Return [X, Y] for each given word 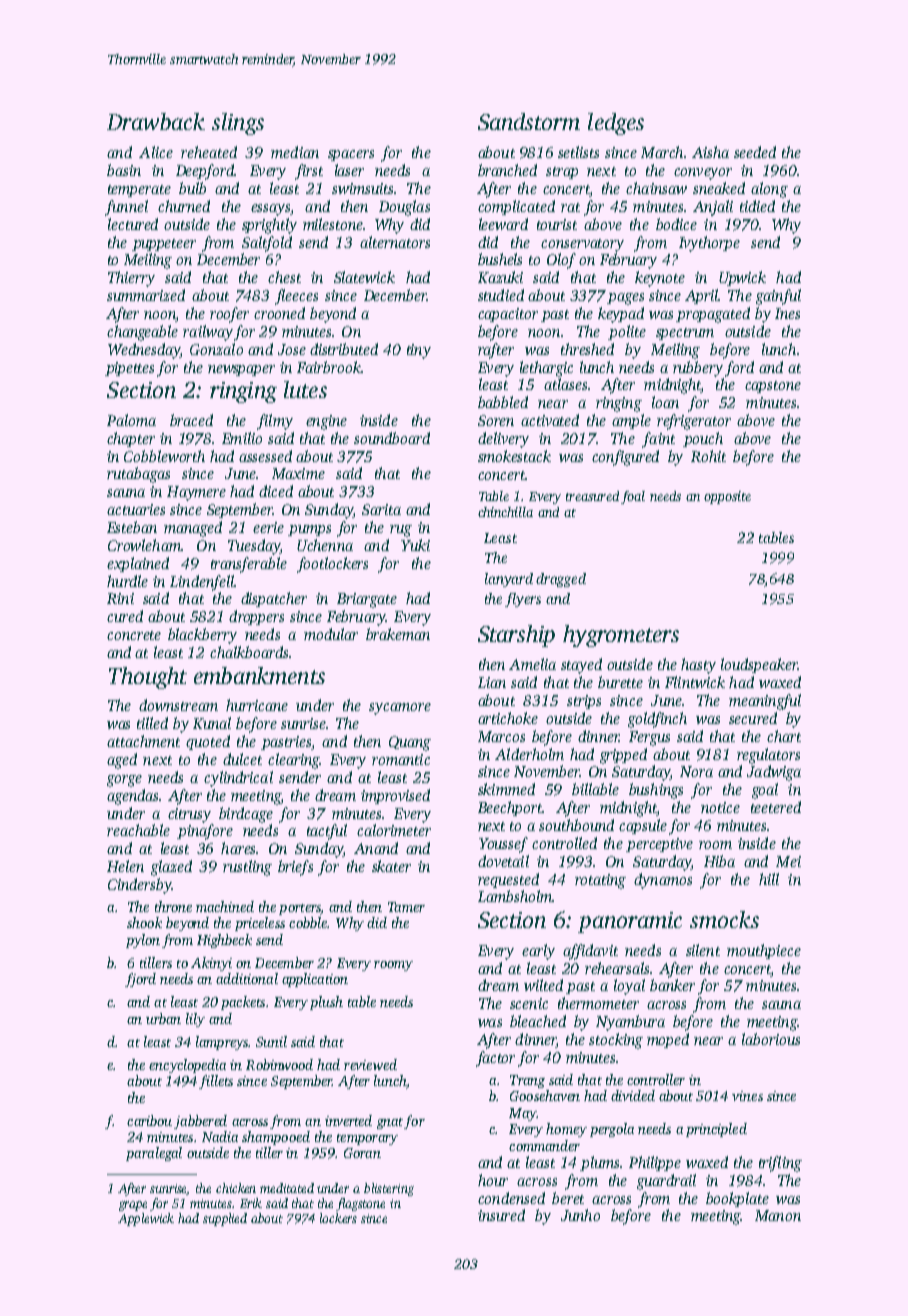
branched [507, 170]
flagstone [360, 1204]
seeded [755, 152]
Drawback [156, 121]
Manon [778, 1215]
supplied [225, 1219]
